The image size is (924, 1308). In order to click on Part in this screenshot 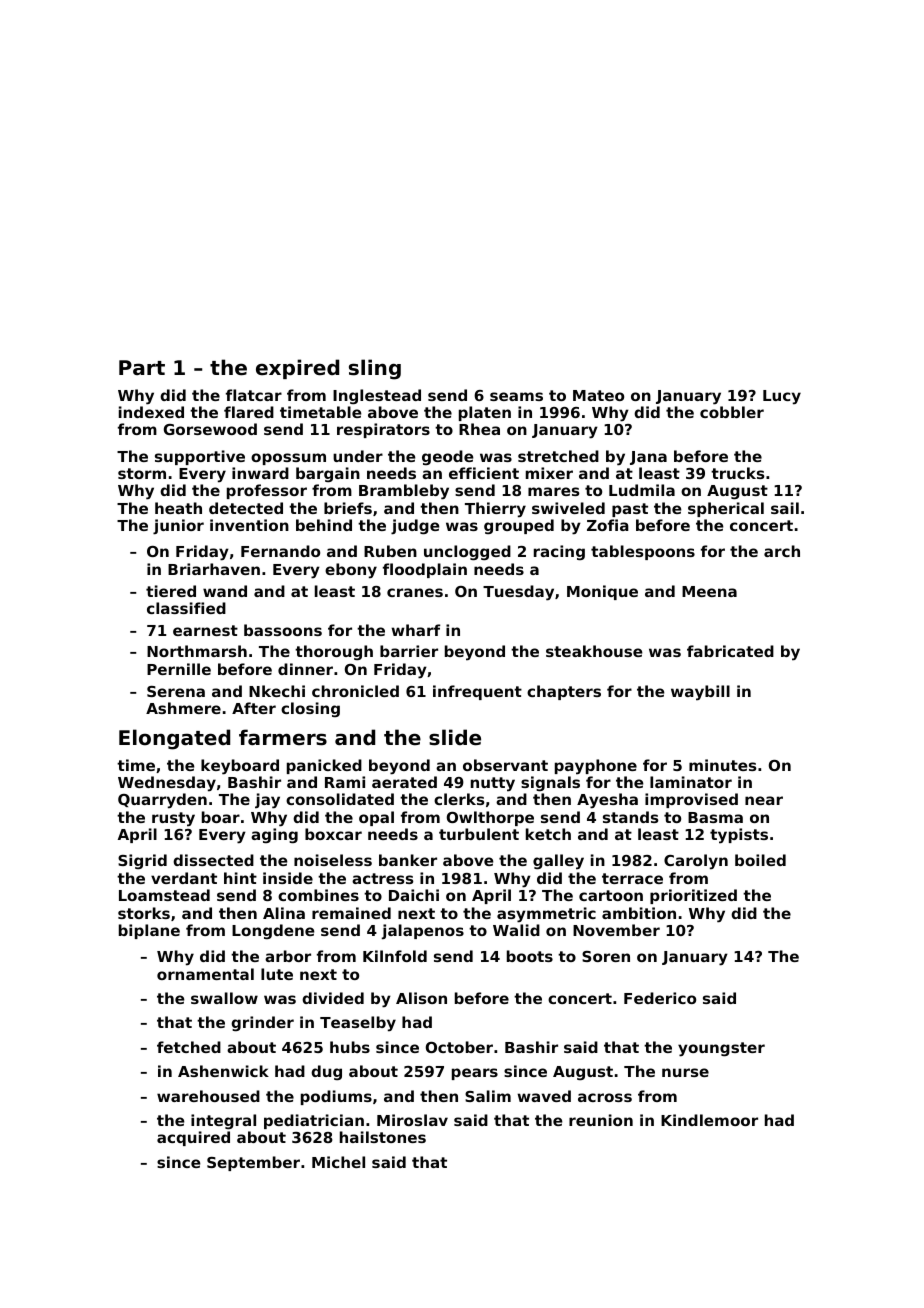, I will do `click(142, 367)`.
